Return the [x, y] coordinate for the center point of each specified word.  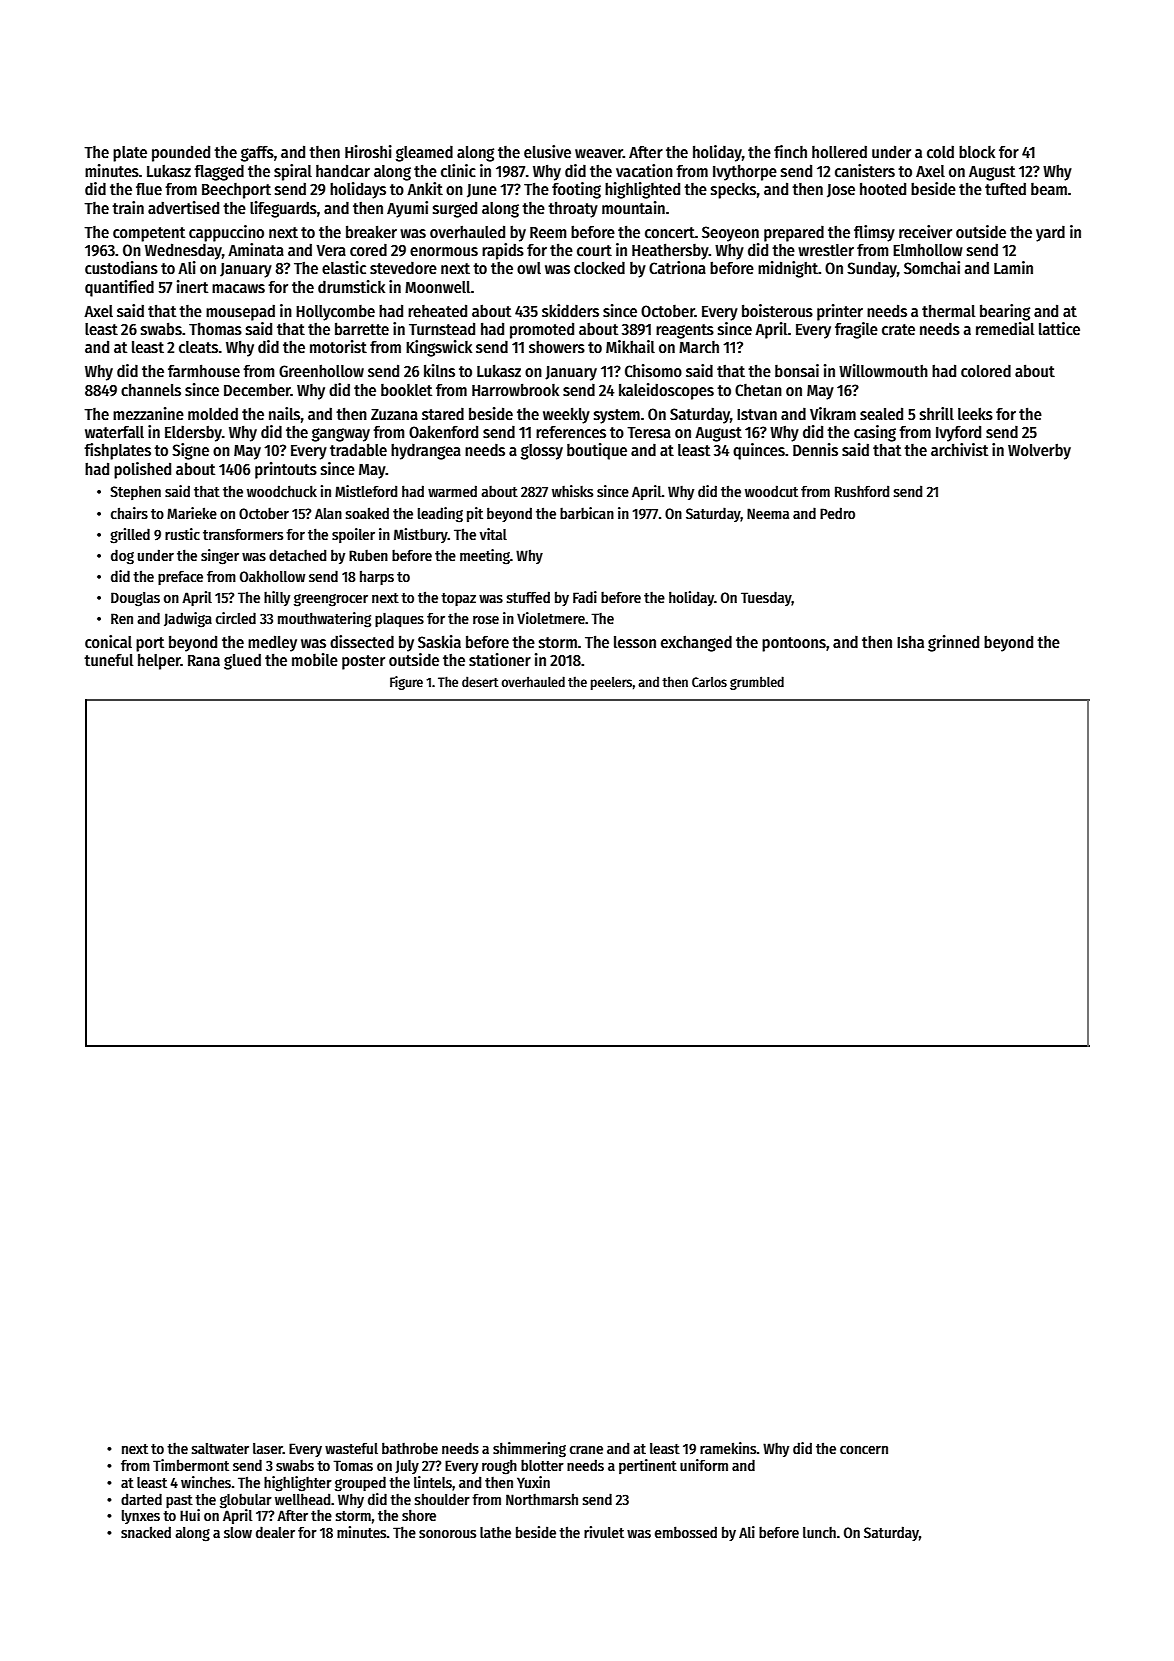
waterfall [114, 432]
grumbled [757, 683]
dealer [275, 1532]
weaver [599, 153]
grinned [953, 643]
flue [149, 189]
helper [159, 661]
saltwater [220, 1448]
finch [790, 151]
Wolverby [1039, 452]
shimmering [529, 1450]
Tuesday [766, 598]
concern [864, 1450]
